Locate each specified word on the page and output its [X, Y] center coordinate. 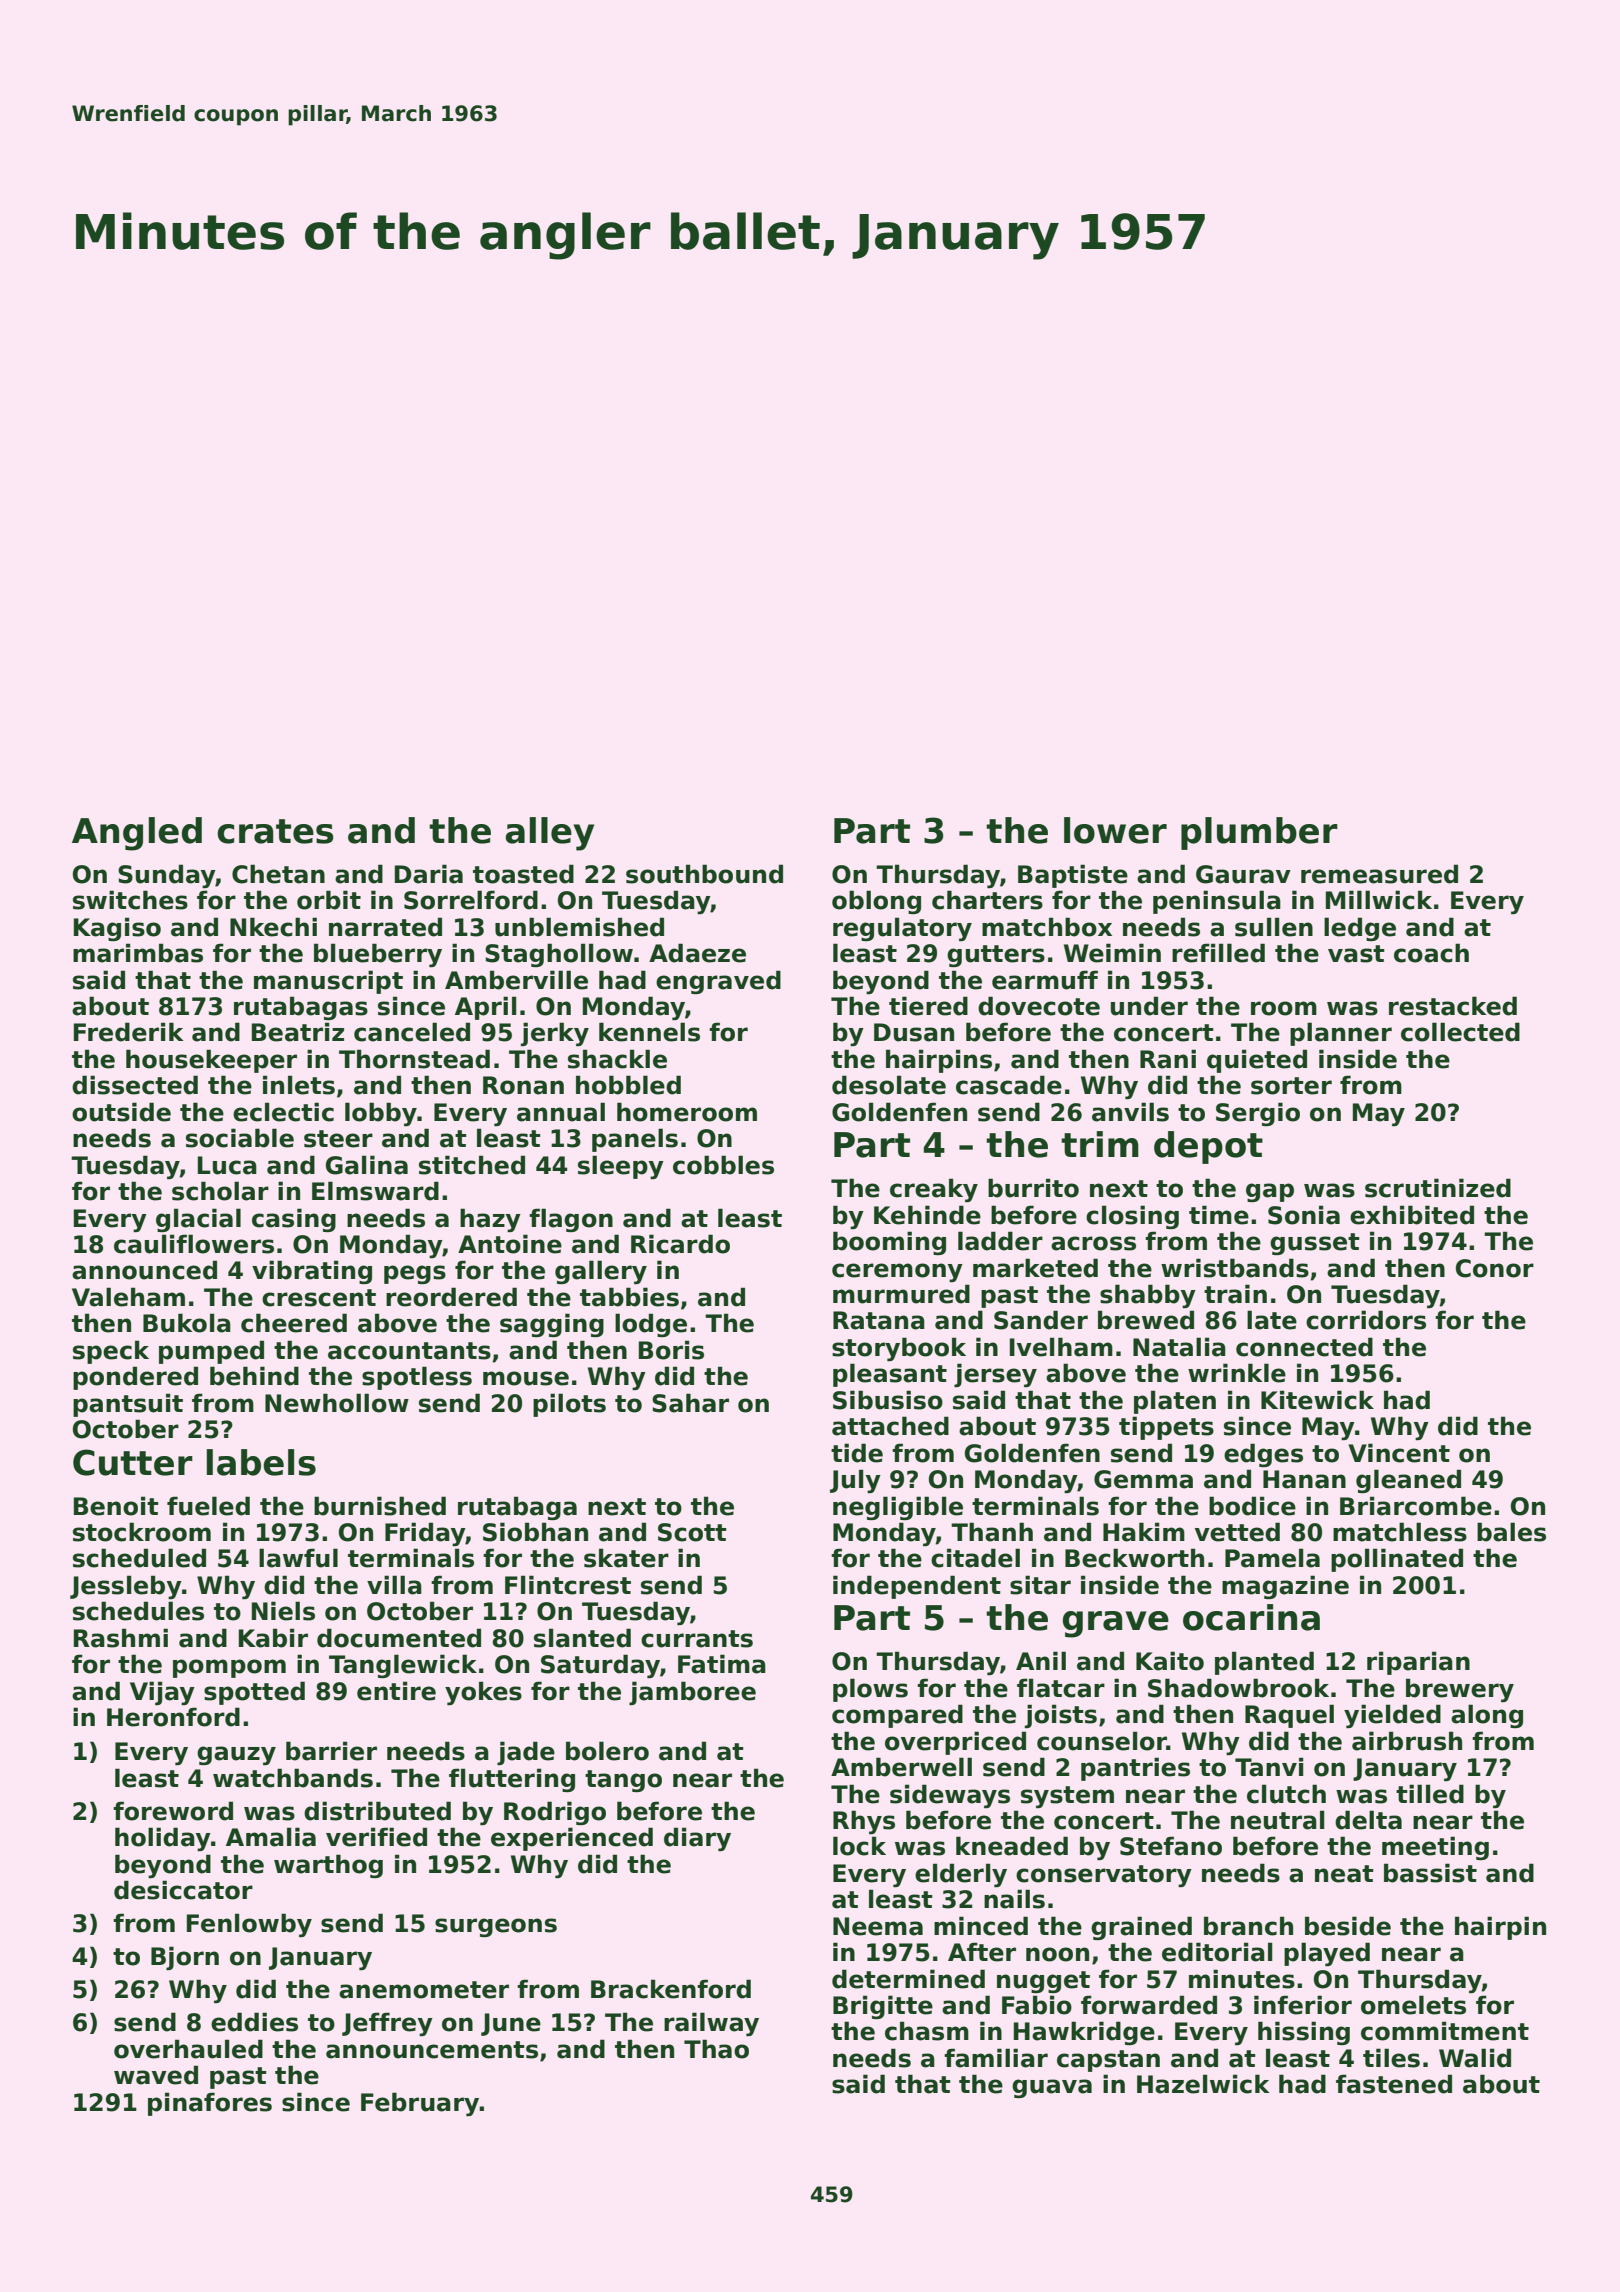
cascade [1009, 1085]
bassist [1430, 1873]
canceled [412, 1032]
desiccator [183, 1890]
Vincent [1399, 1453]
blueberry [378, 955]
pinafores [210, 2104]
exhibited [1412, 1215]
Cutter [133, 1462]
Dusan [914, 1032]
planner [1341, 1034]
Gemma [1143, 1479]
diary [697, 1839]
